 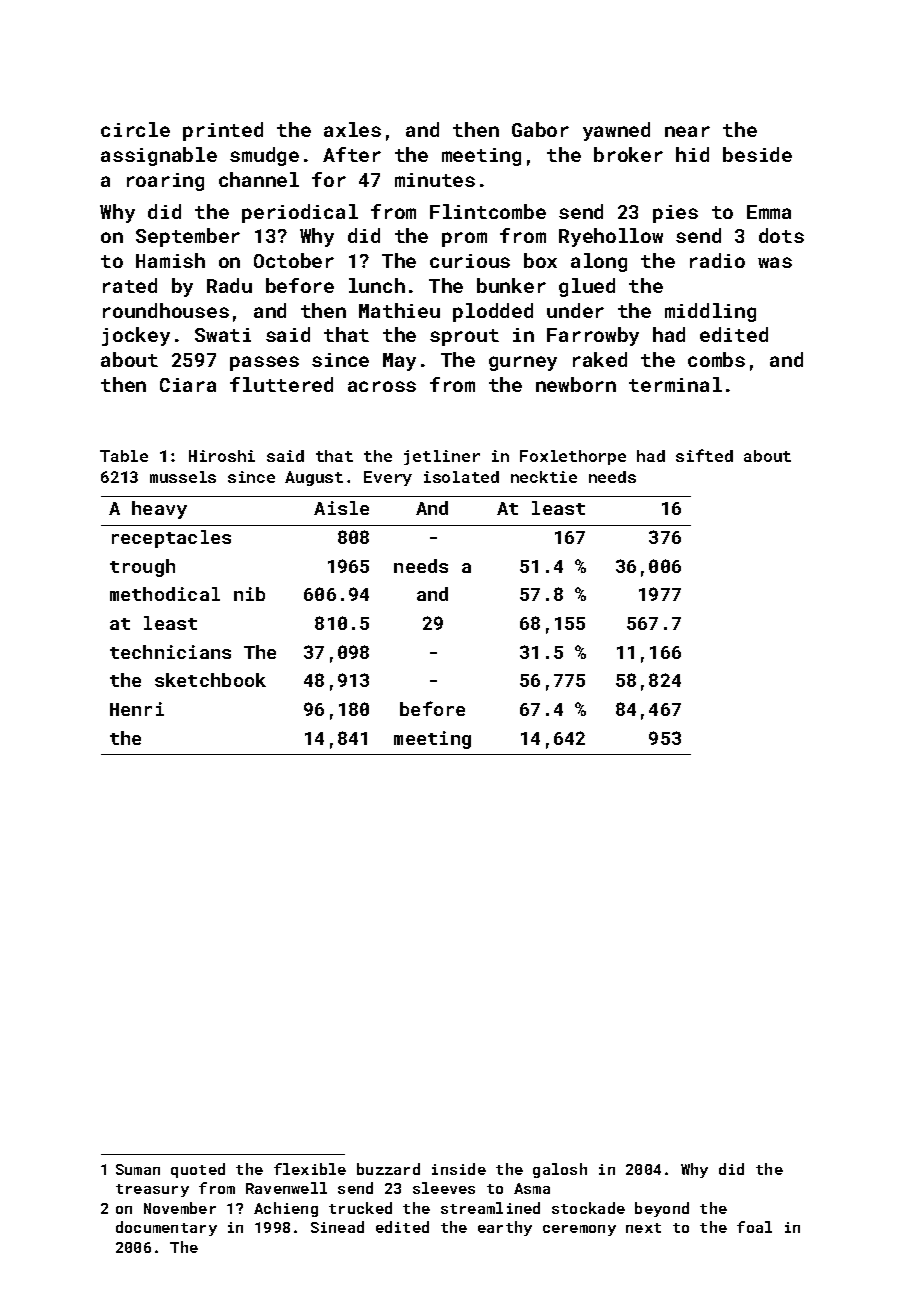 I want to click on isolated, so click(x=461, y=477).
